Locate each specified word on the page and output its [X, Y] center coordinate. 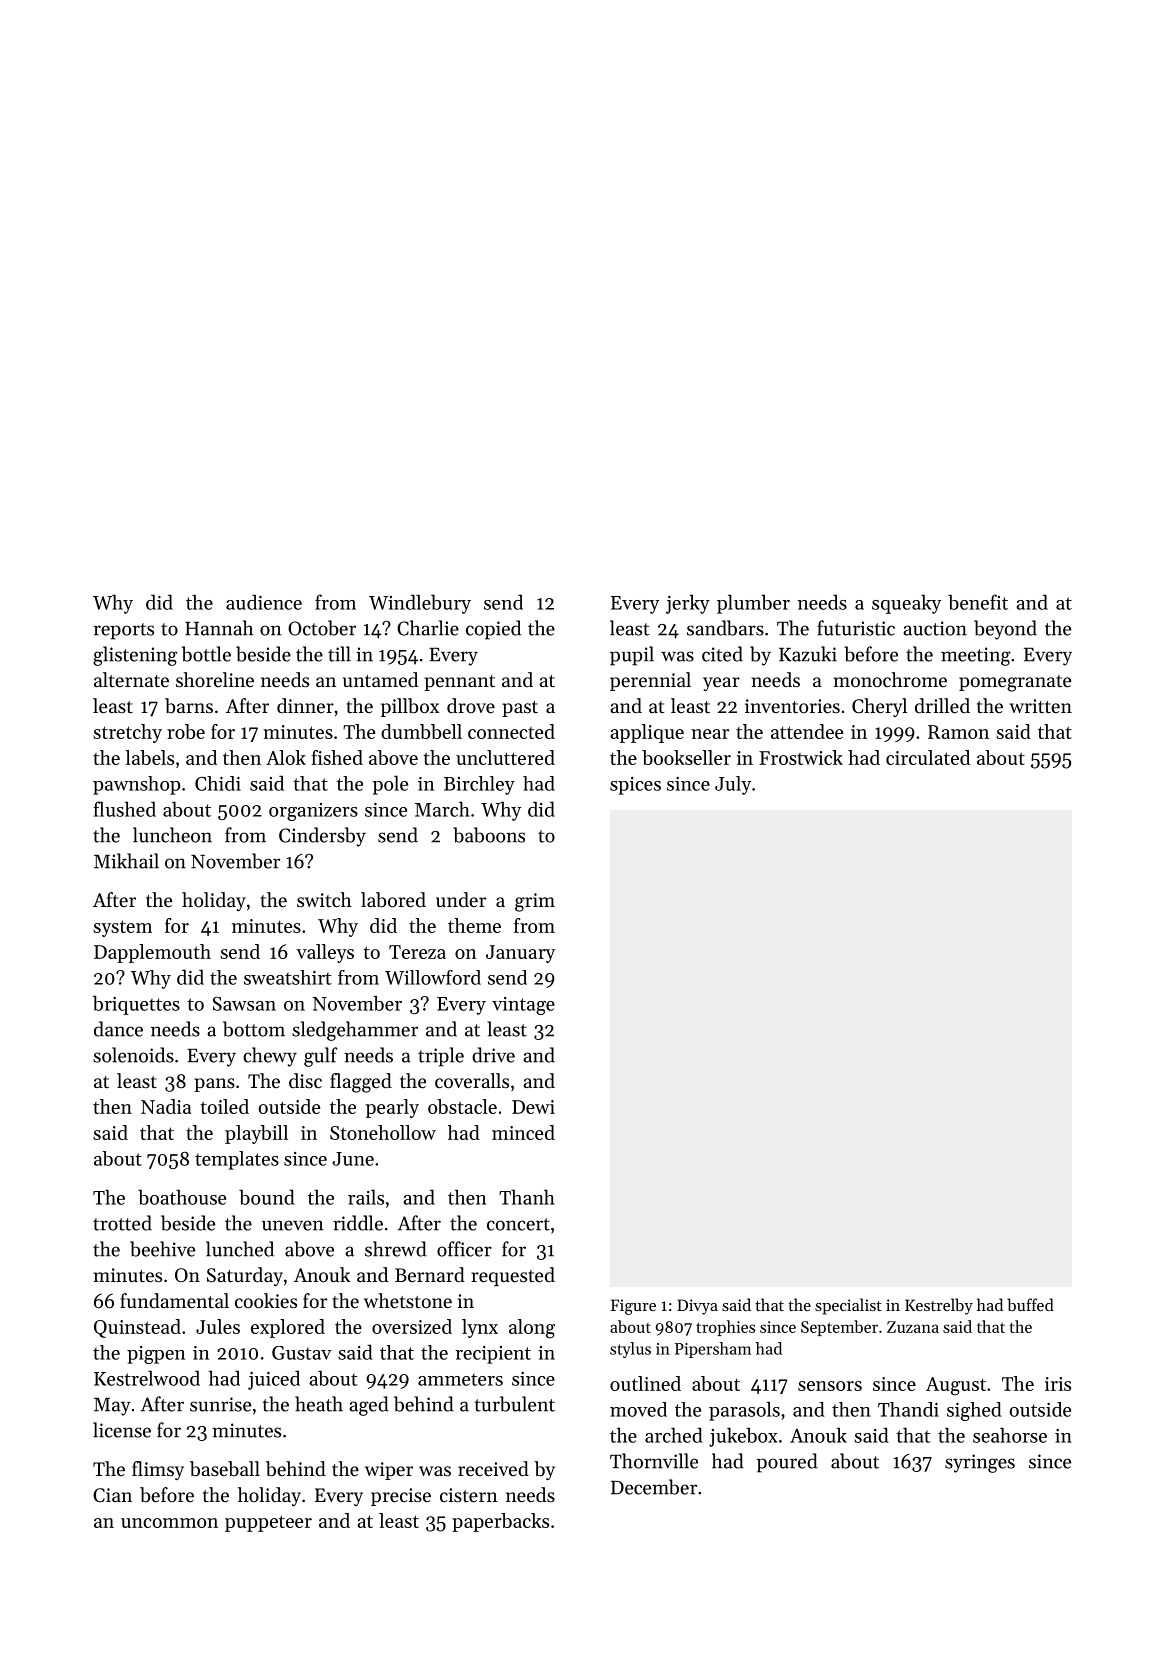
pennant [459, 683]
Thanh [527, 1197]
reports [123, 631]
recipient [493, 1355]
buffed [1031, 1304]
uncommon [169, 1523]
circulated [928, 757]
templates [237, 1160]
